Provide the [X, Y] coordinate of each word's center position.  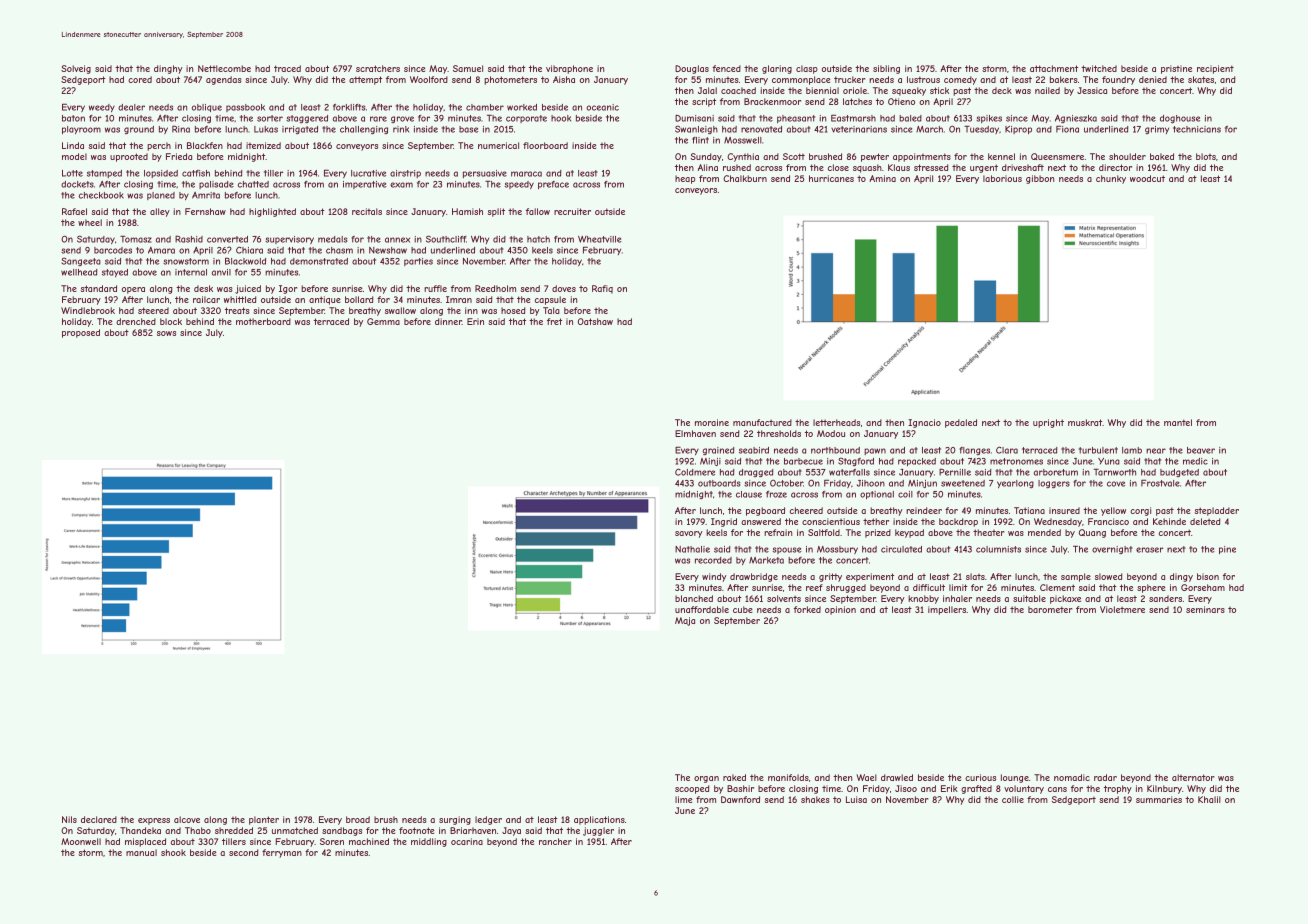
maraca [526, 174]
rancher [555, 841]
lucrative [368, 173]
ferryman [282, 853]
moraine [712, 422]
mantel [1178, 422]
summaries [1159, 799]
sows [166, 333]
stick [939, 90]
